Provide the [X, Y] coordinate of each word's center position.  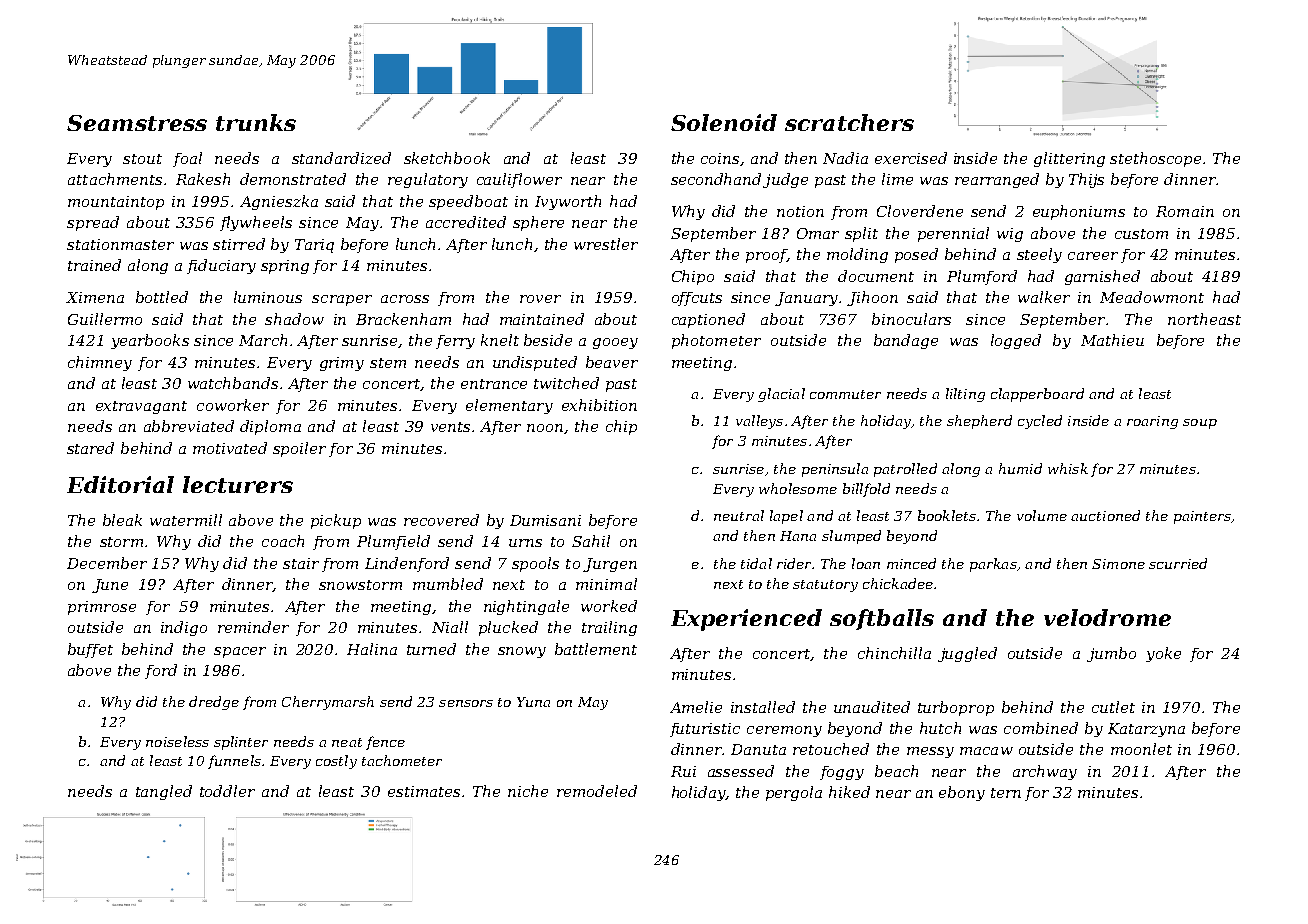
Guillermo [105, 319]
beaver [612, 362]
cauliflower [519, 180]
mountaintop [116, 203]
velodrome [1107, 617]
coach [283, 541]
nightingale [526, 607]
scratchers [849, 122]
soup [1200, 424]
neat [347, 742]
